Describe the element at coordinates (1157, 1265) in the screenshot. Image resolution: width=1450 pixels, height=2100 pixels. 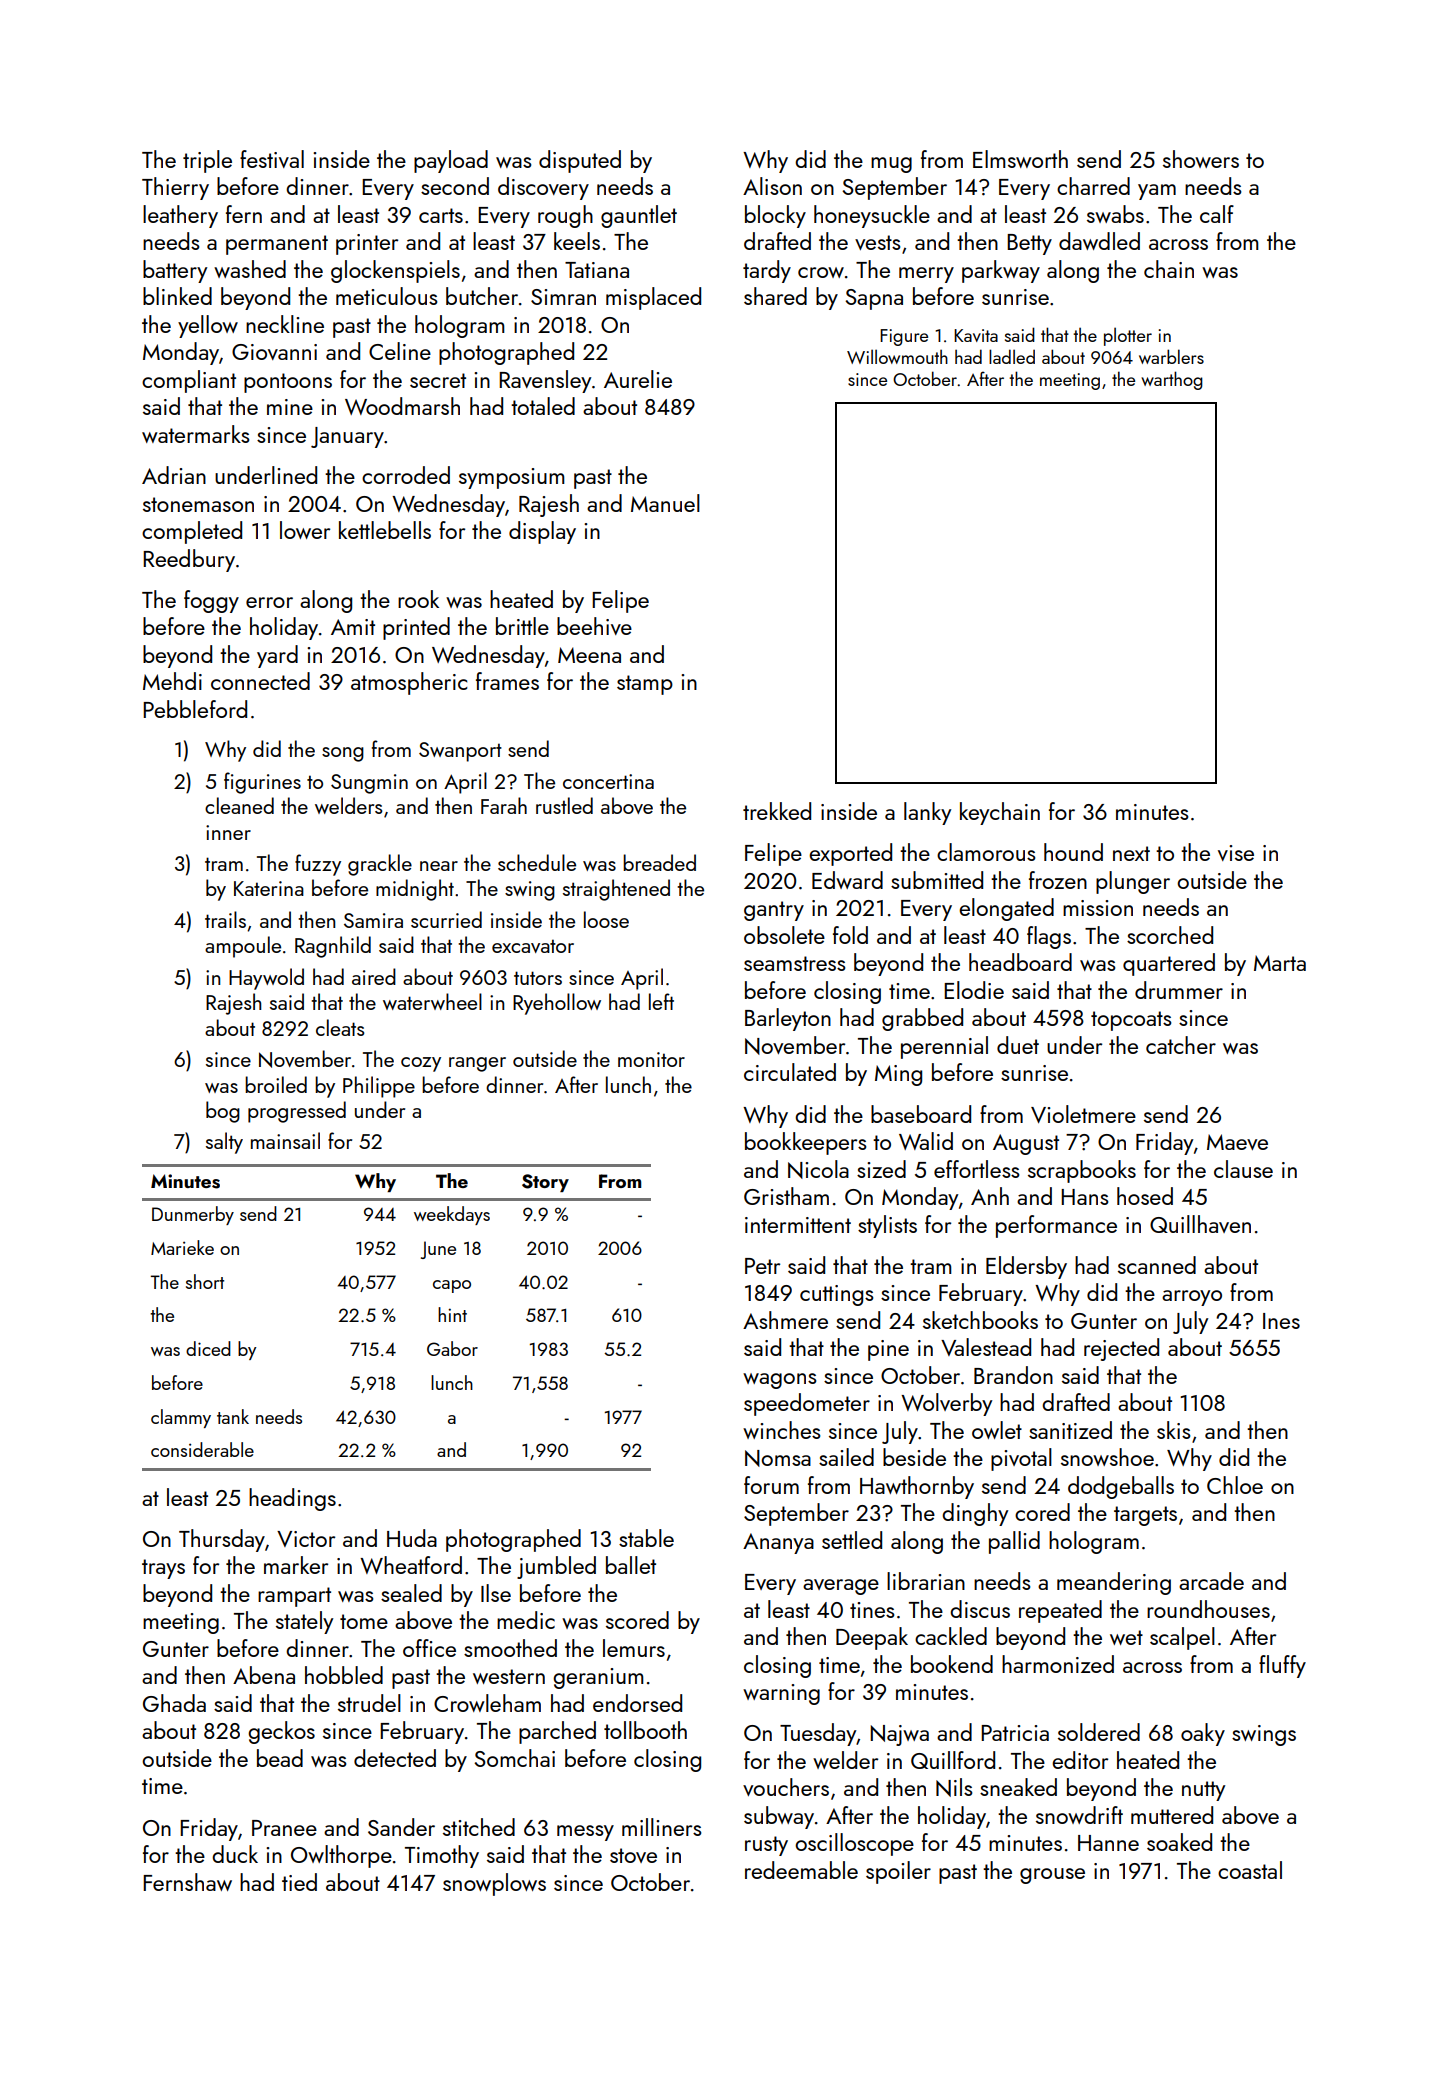
I see `scanned` at that location.
